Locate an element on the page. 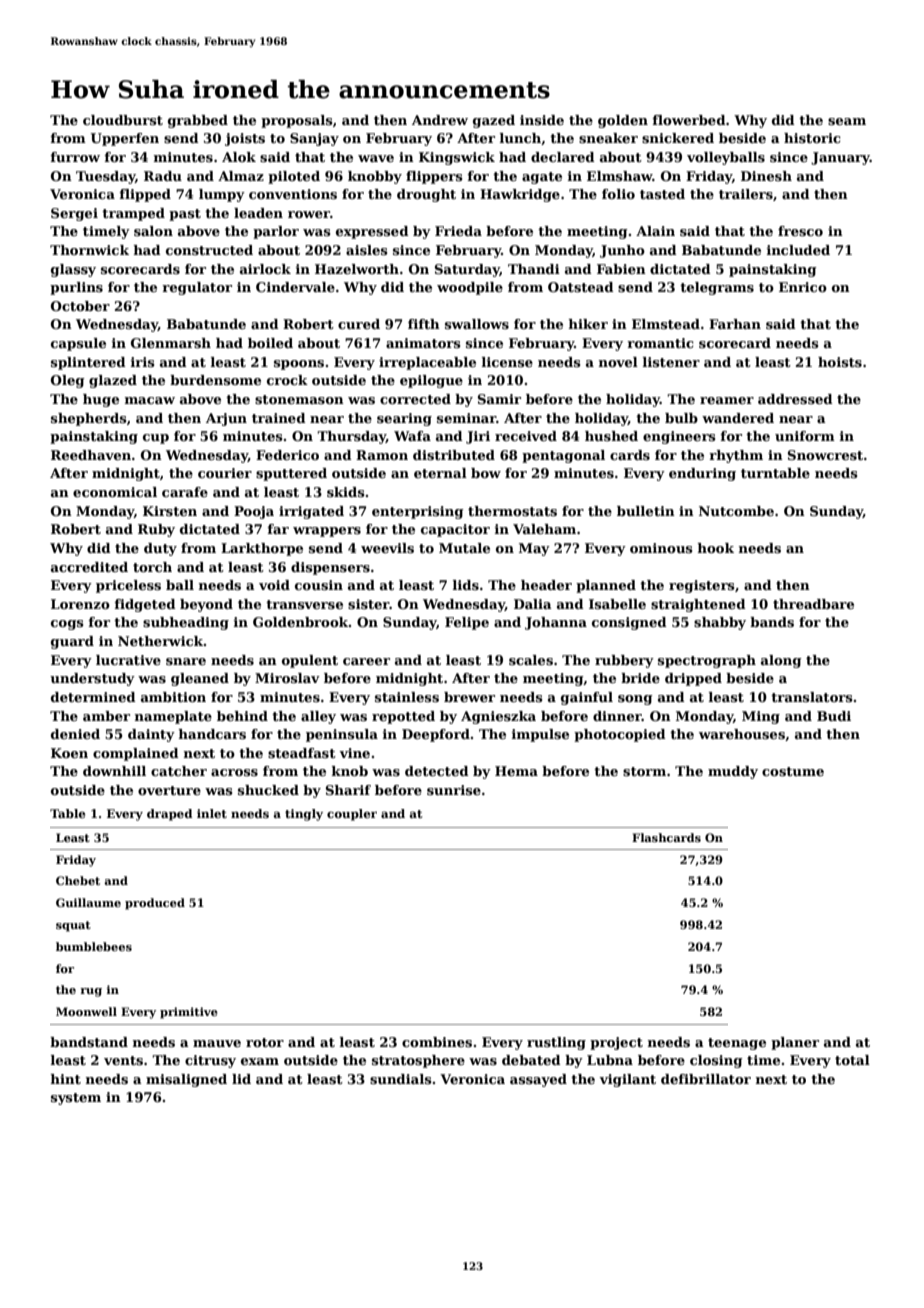 The width and height of the page is (924, 1308). pentagonal is located at coordinates (563, 456).
